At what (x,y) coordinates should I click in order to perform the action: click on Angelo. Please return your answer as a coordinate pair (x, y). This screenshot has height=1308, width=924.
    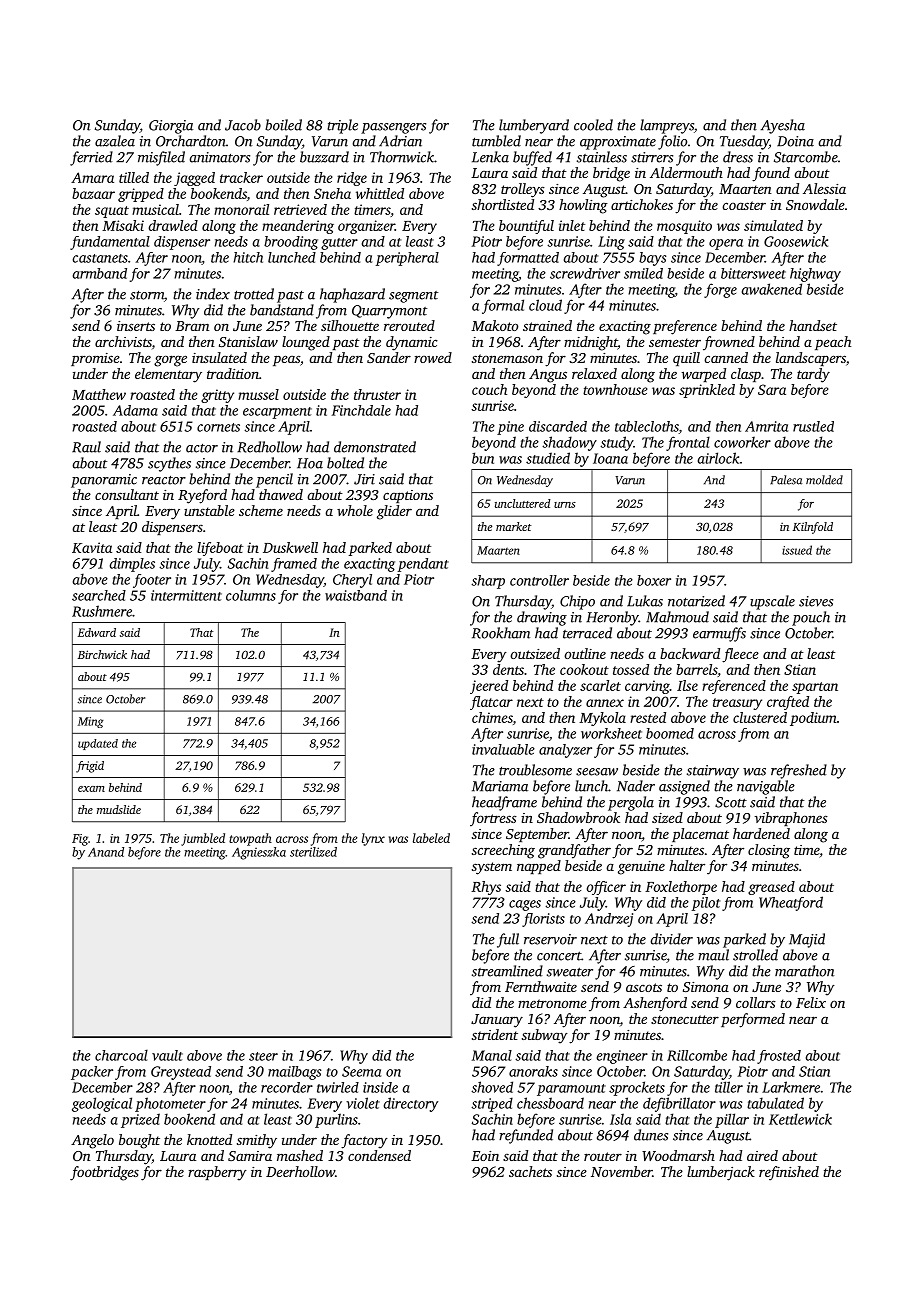
    Looking at the image, I should click on (92, 1141).
